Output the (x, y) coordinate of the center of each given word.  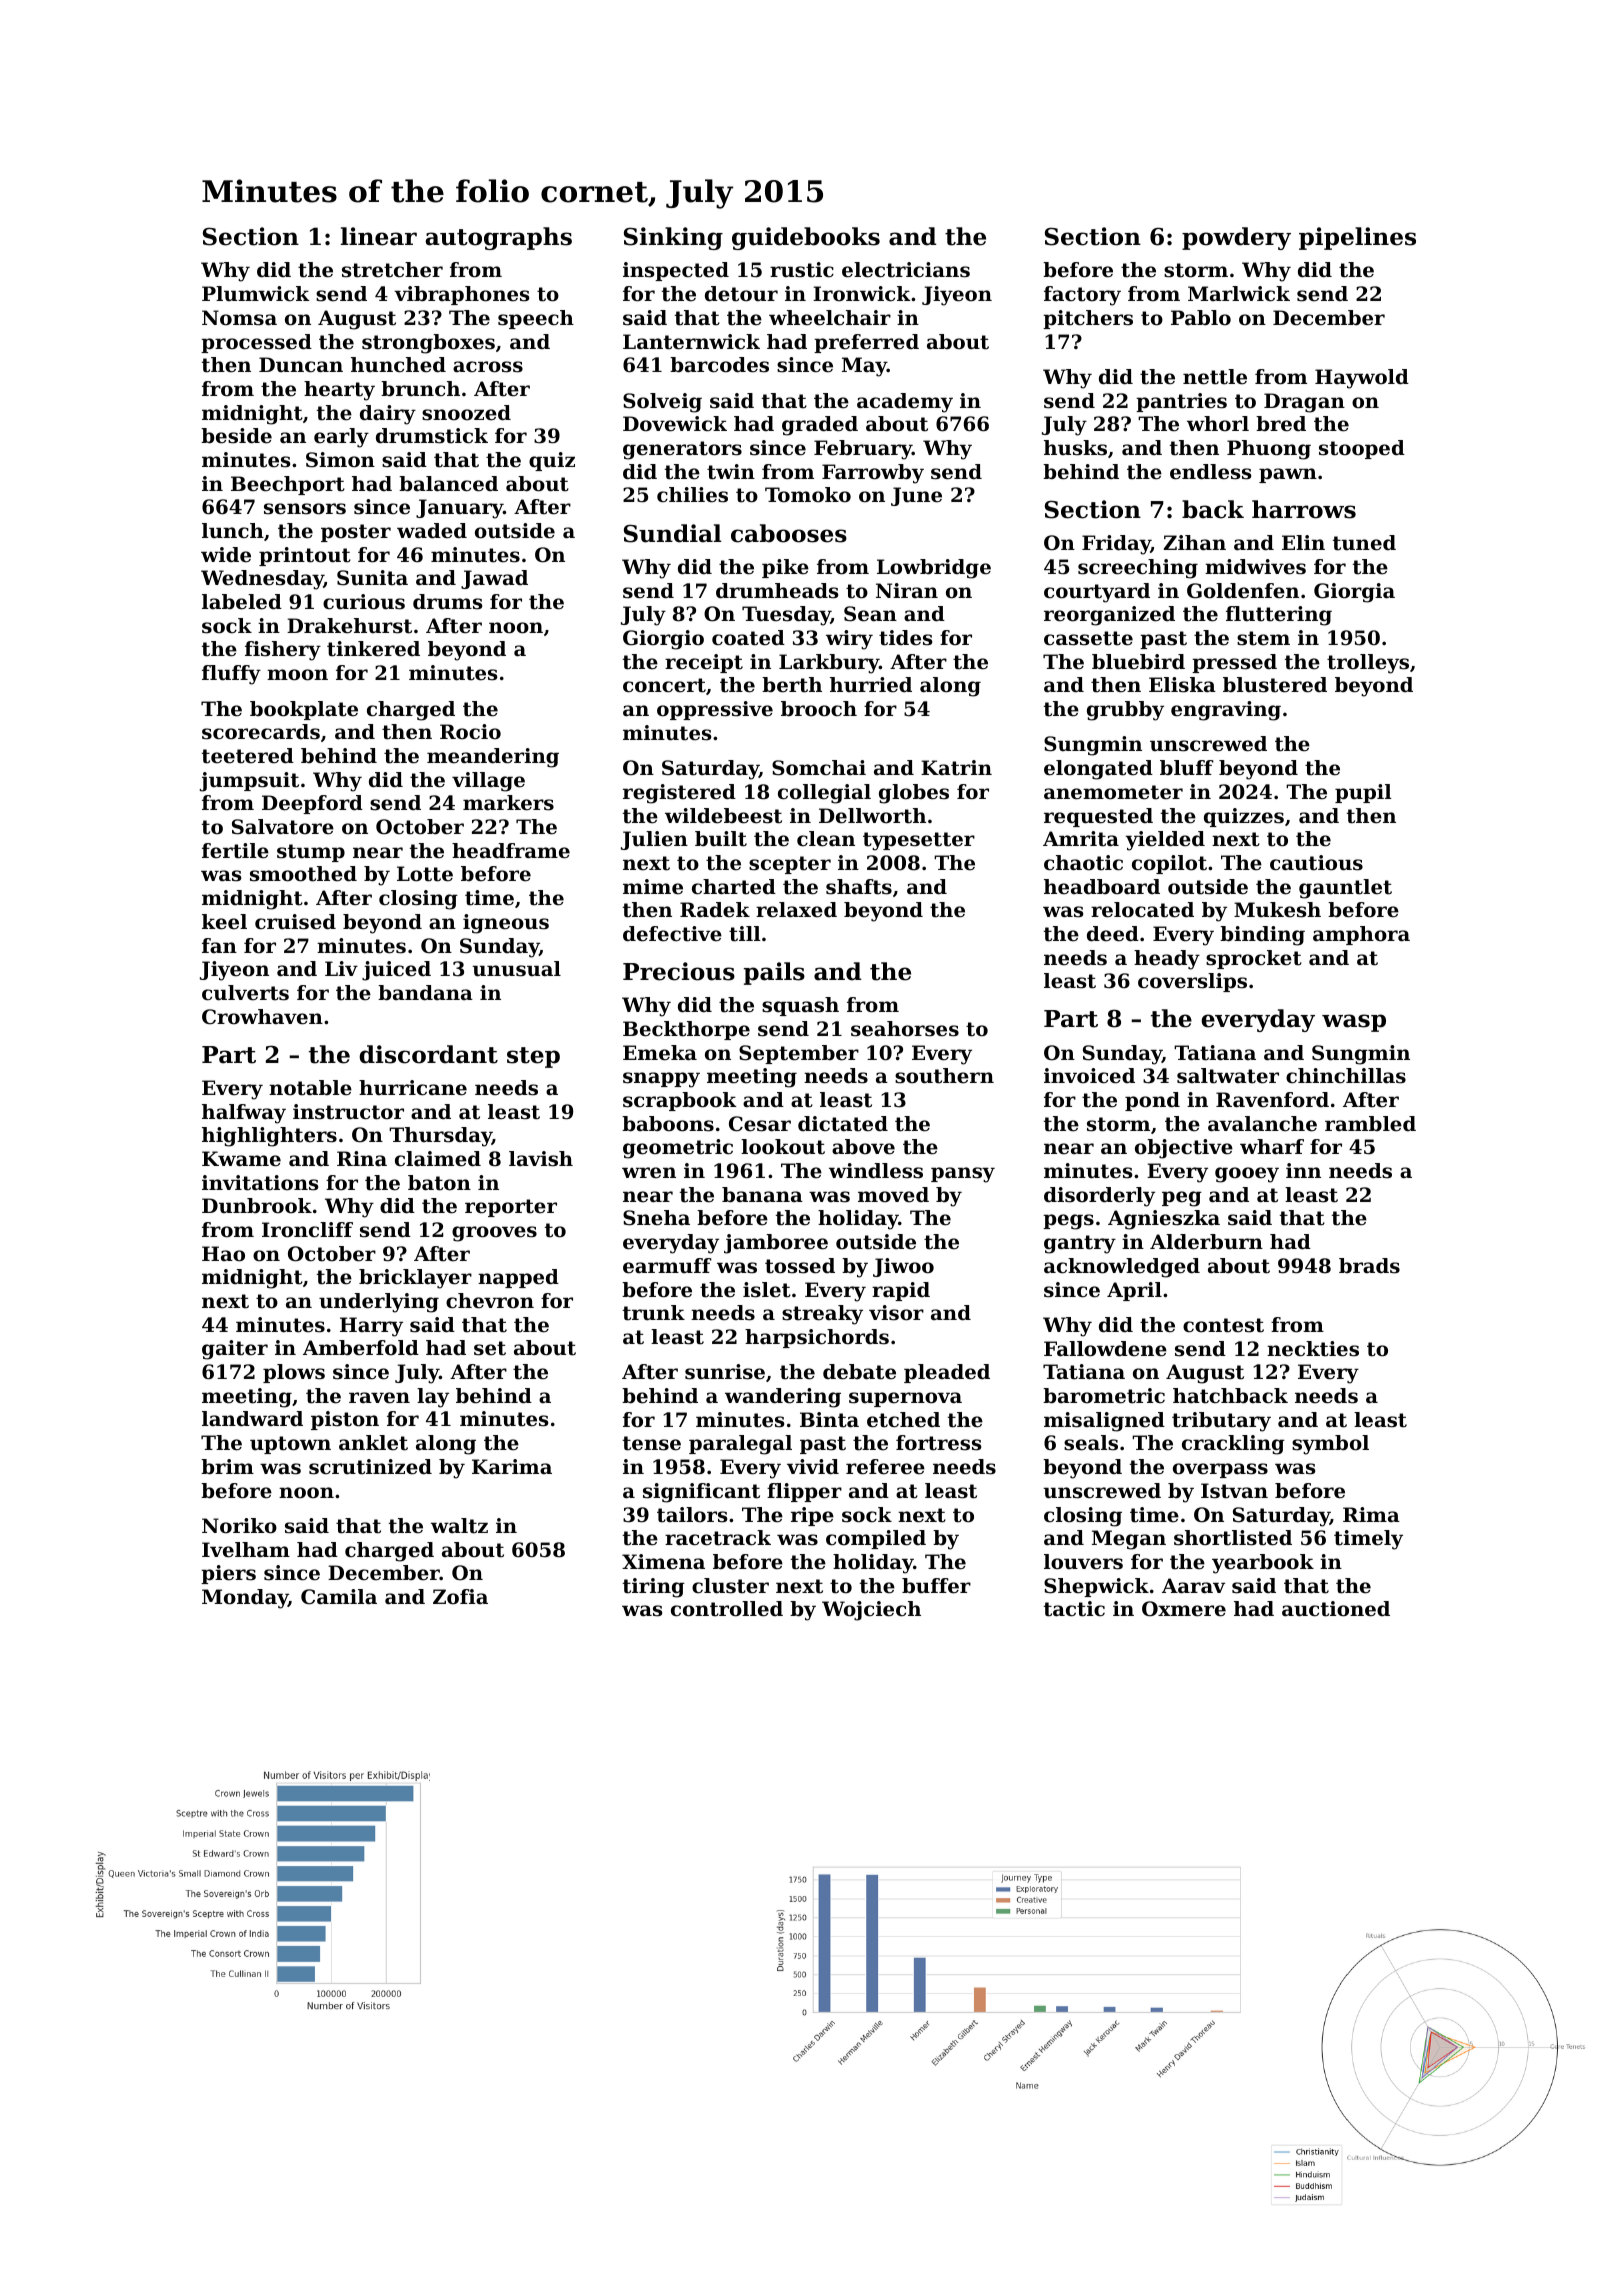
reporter (511, 1208)
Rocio (470, 732)
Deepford (312, 804)
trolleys (1368, 664)
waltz (459, 1526)
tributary (1221, 1422)
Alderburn (1206, 1242)
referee (885, 1467)
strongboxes (428, 344)
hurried (871, 685)
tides (905, 638)
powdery (1236, 238)
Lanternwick (691, 342)
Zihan (1194, 543)
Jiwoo (903, 1267)
